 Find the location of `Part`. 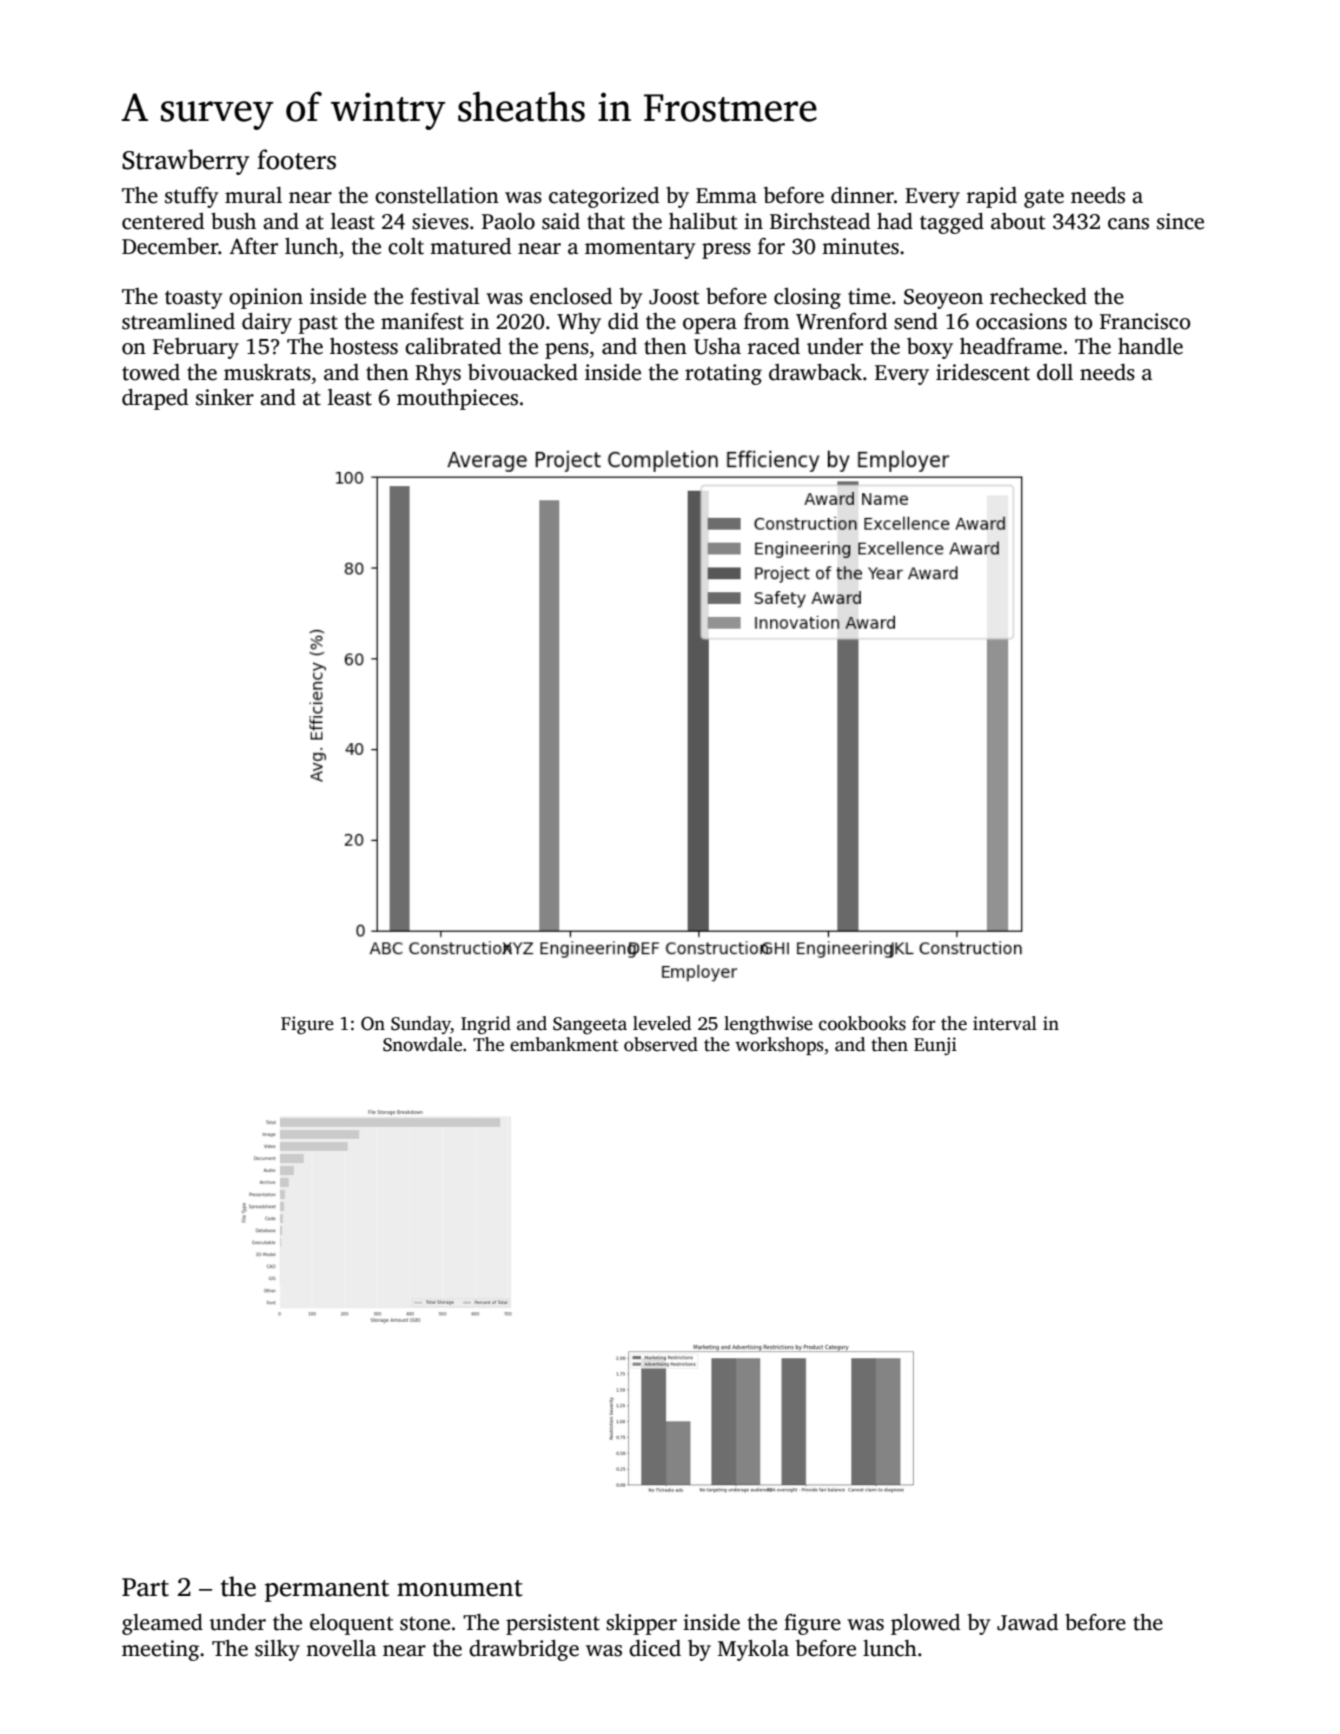

Part is located at coordinates (145, 1587).
